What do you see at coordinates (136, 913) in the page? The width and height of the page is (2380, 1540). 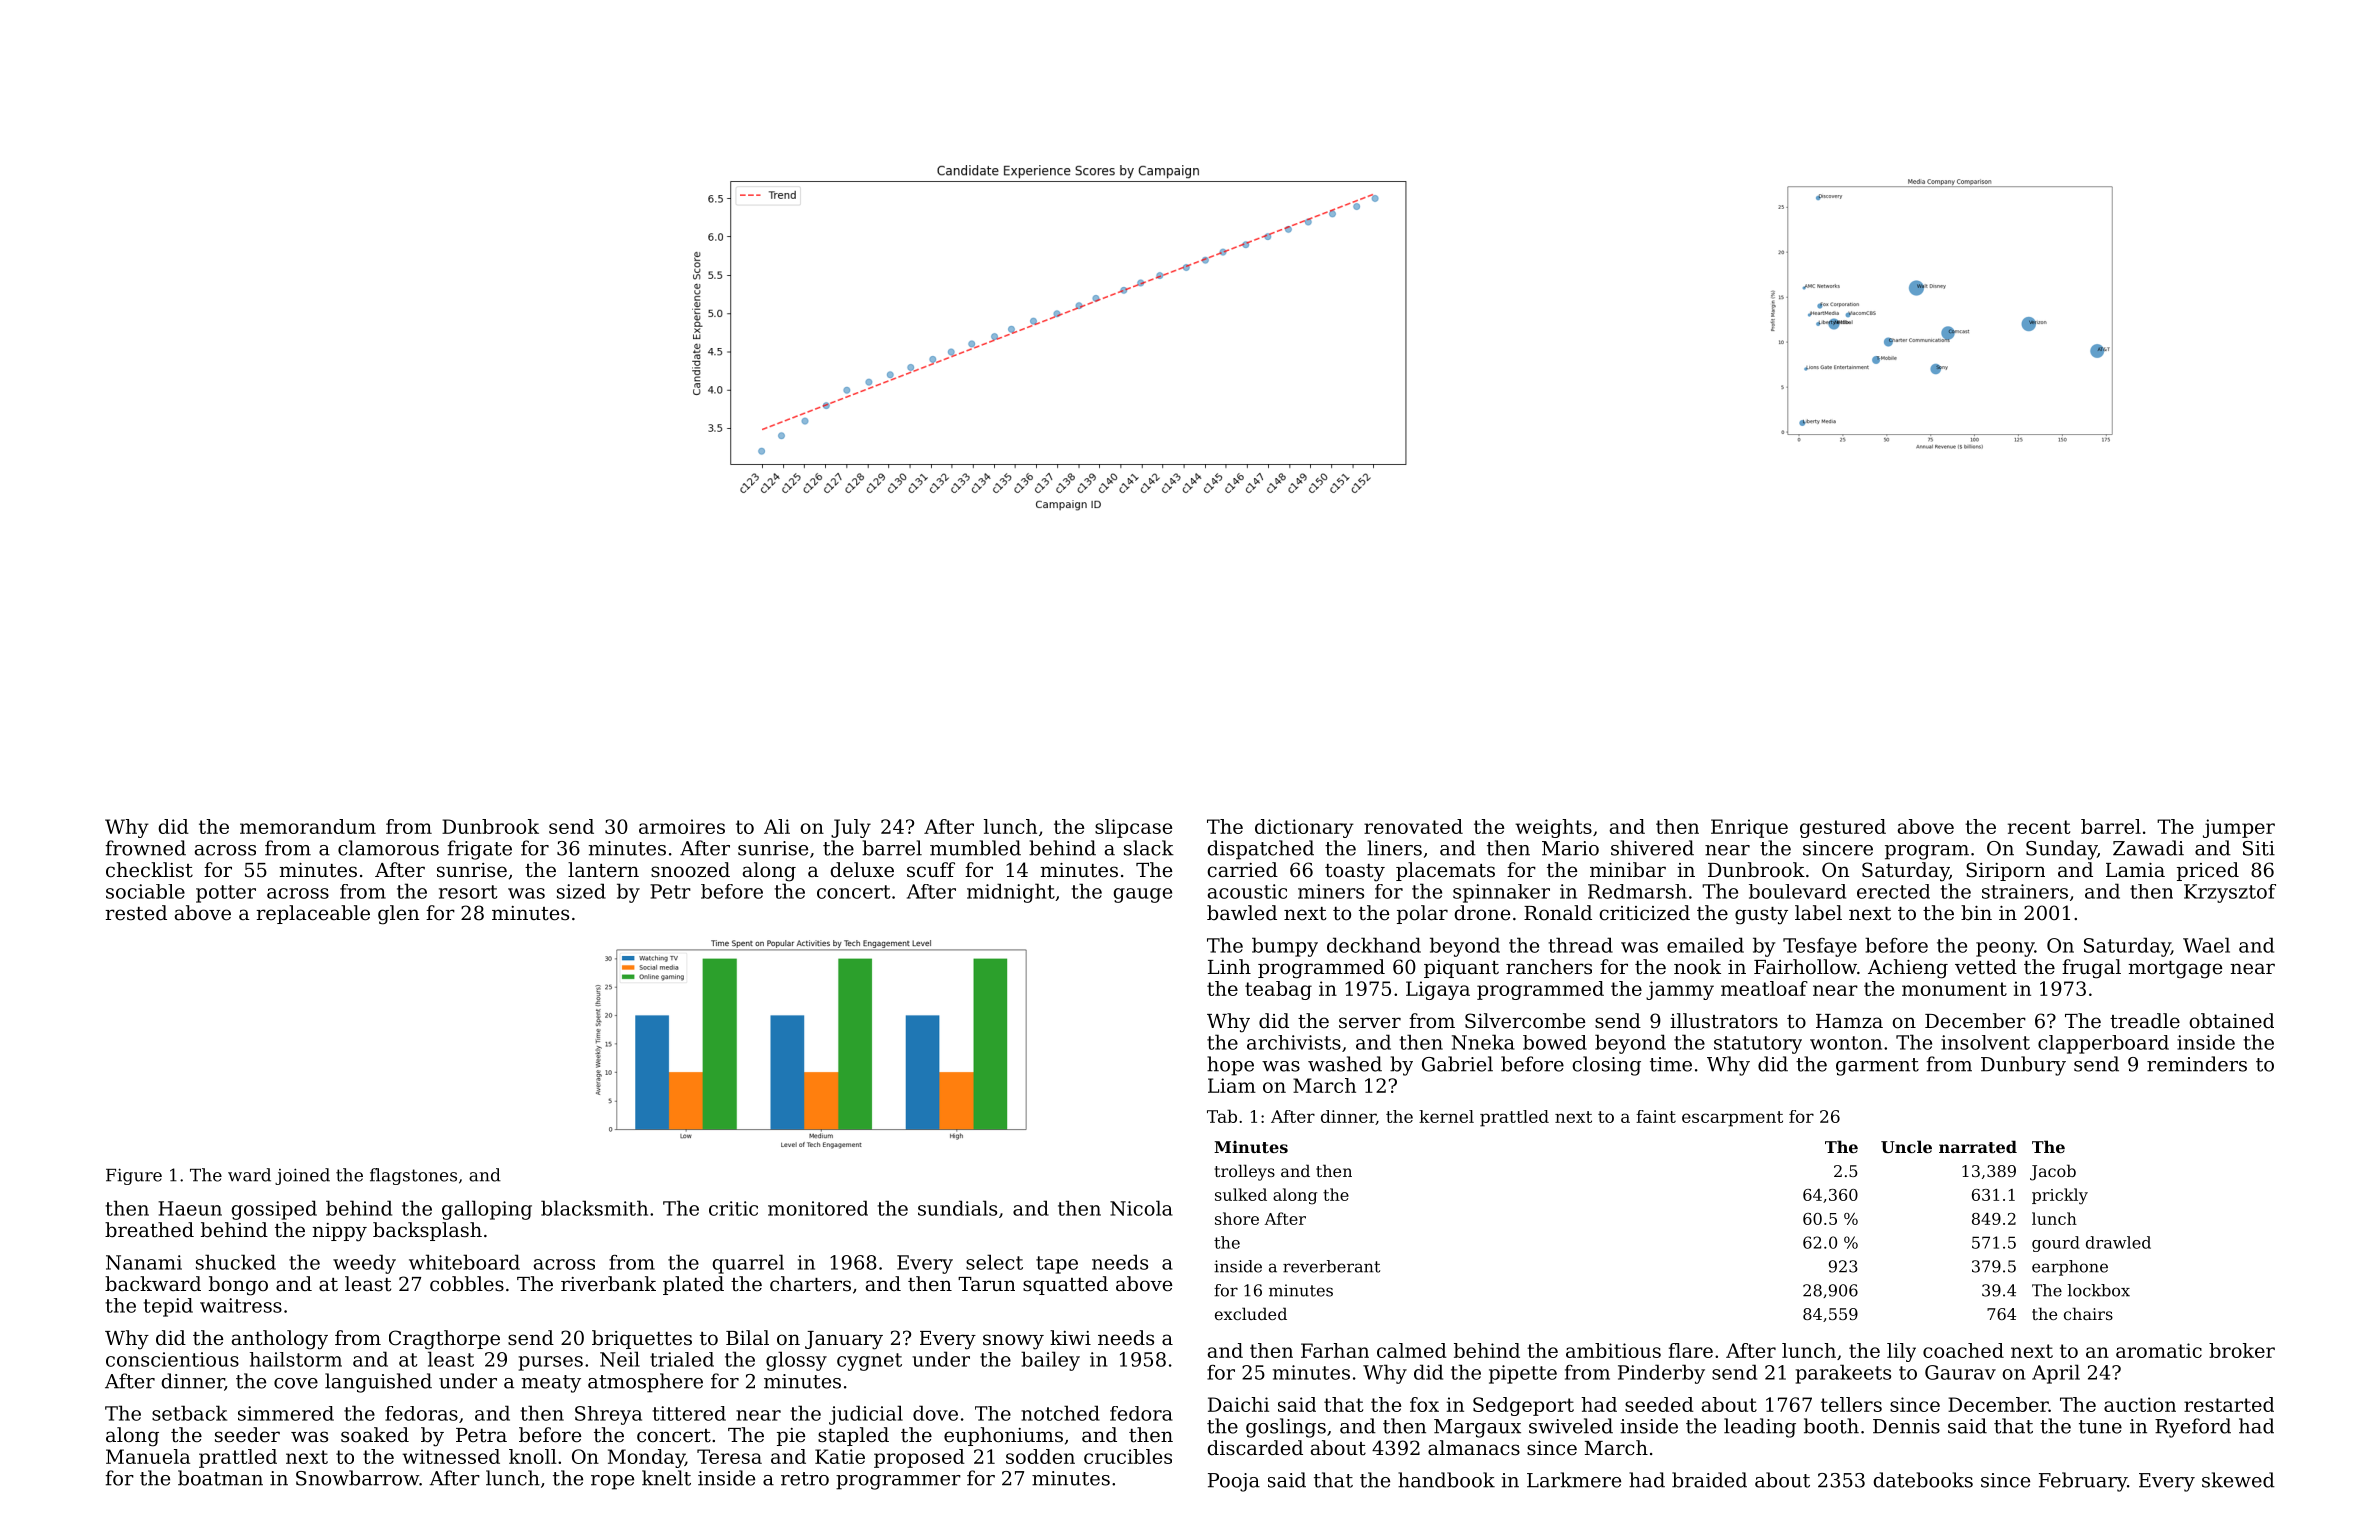 I see `rested` at bounding box center [136, 913].
